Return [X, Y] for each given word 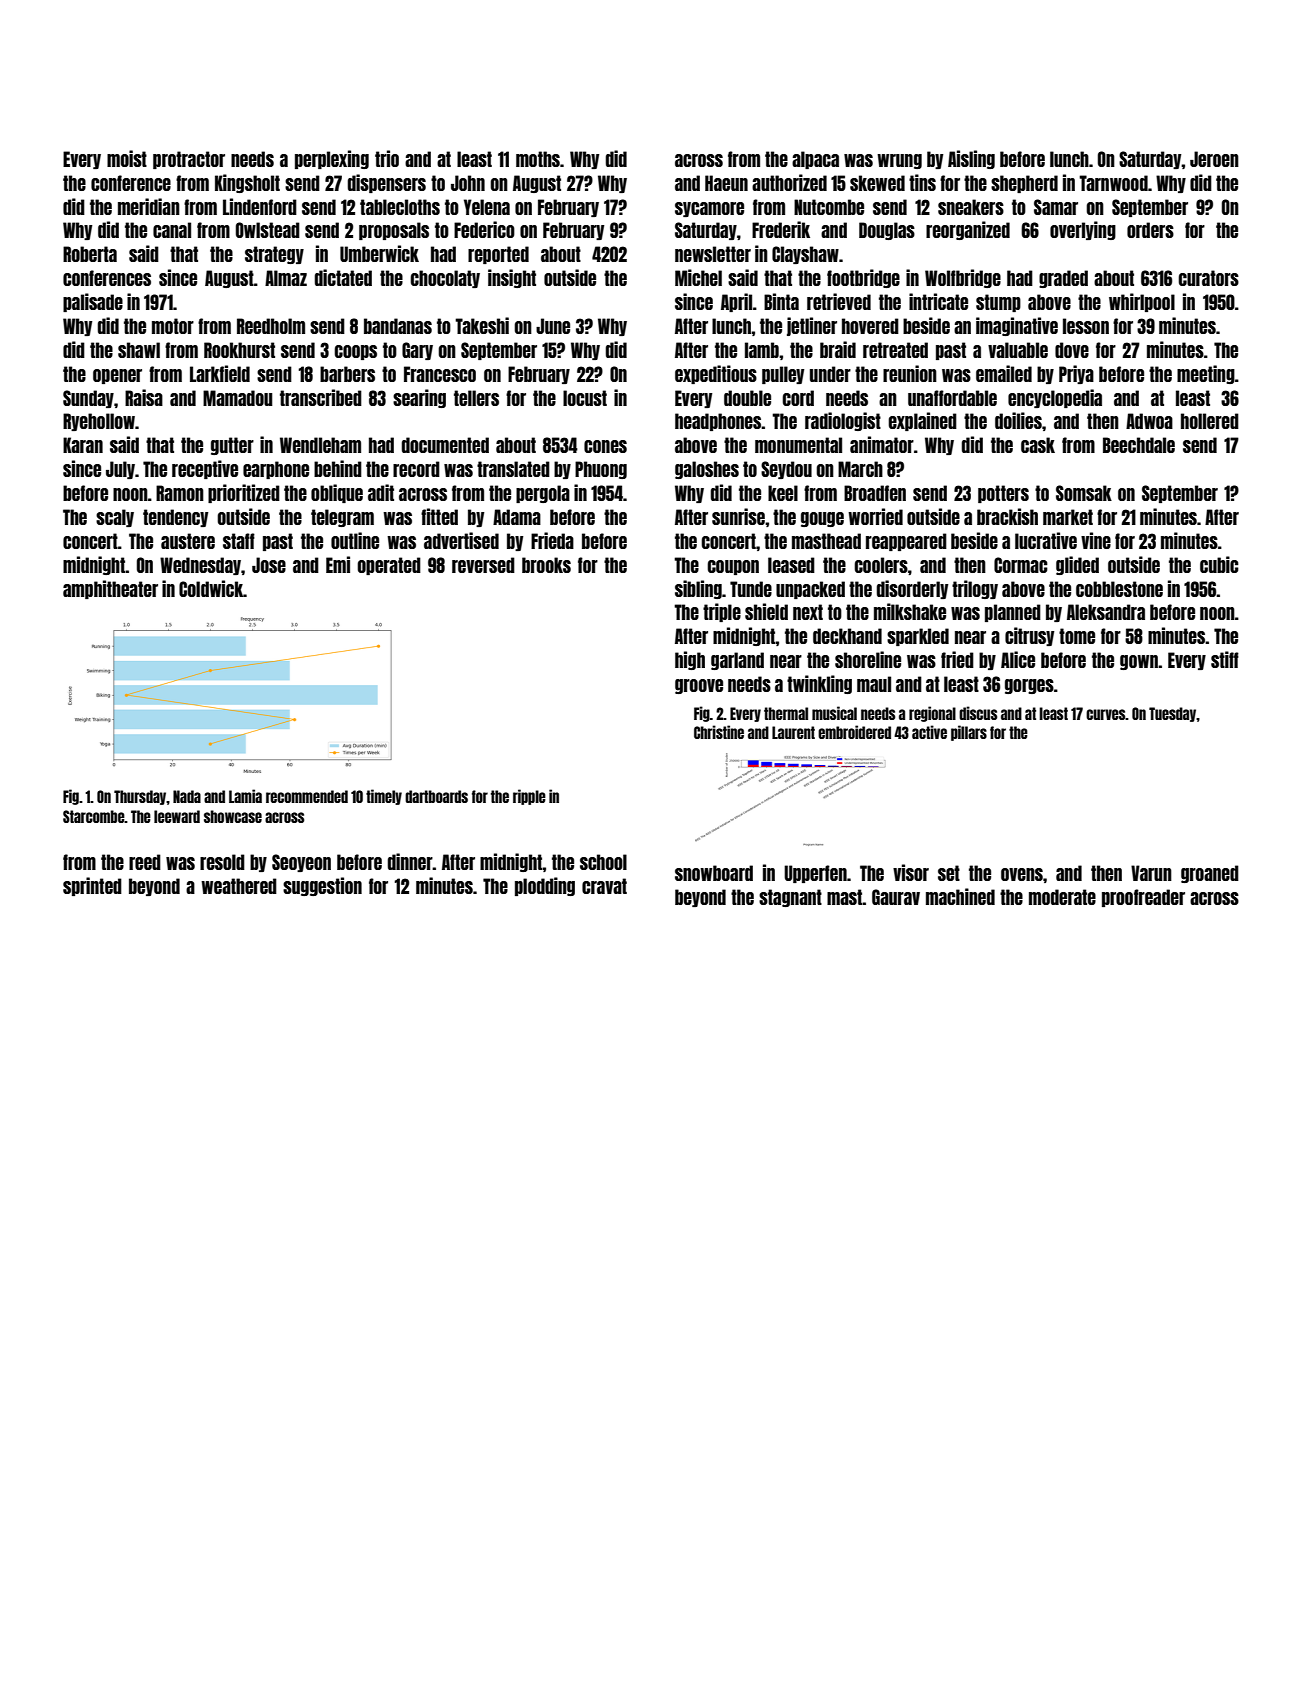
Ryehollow [99, 422]
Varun [1151, 873]
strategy [274, 255]
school [603, 862]
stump [998, 303]
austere [188, 541]
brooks [546, 565]
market [1068, 517]
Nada [187, 796]
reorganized [968, 230]
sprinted [92, 886]
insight [512, 278]
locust [585, 398]
